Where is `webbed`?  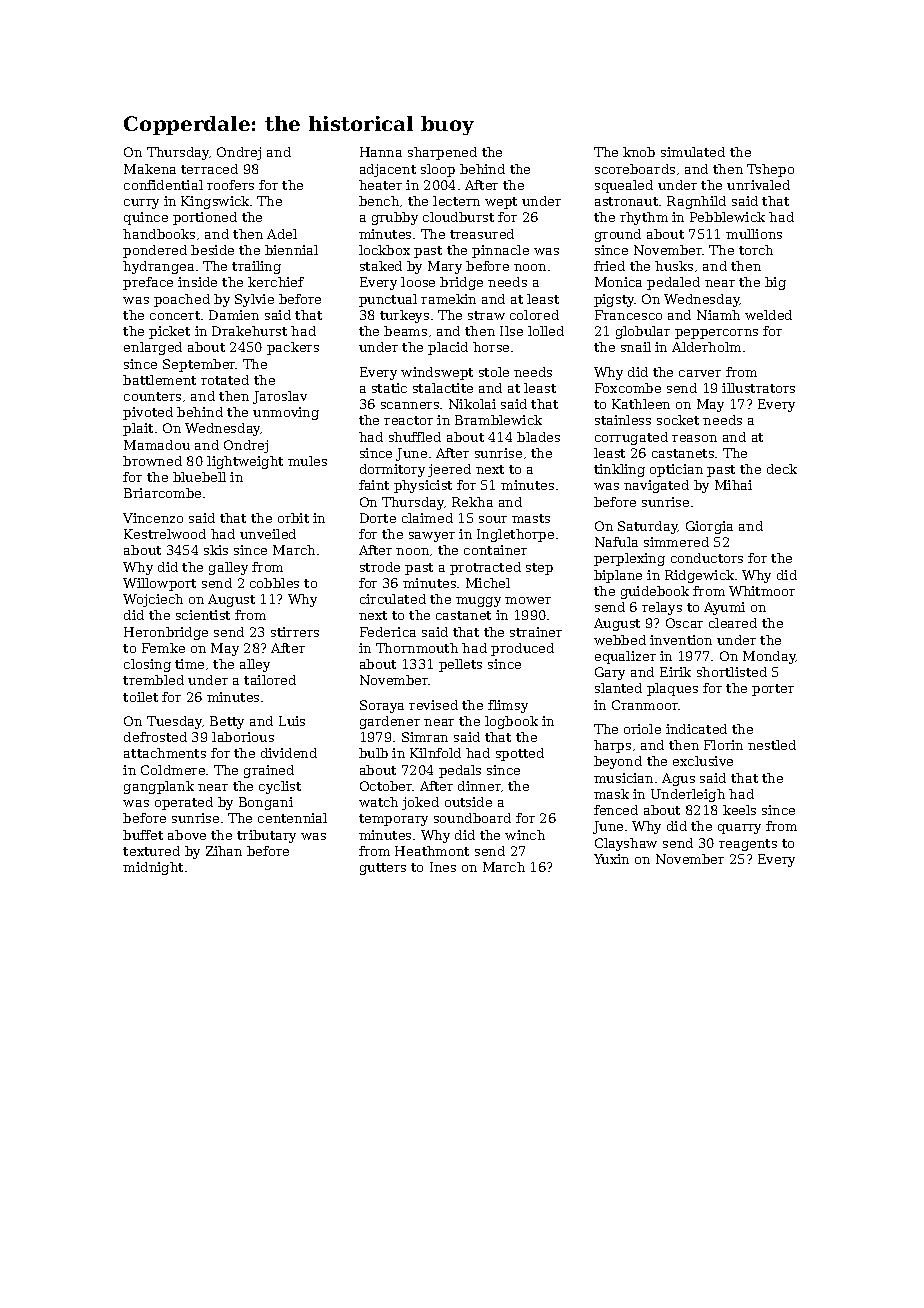
webbed is located at coordinates (620, 640).
